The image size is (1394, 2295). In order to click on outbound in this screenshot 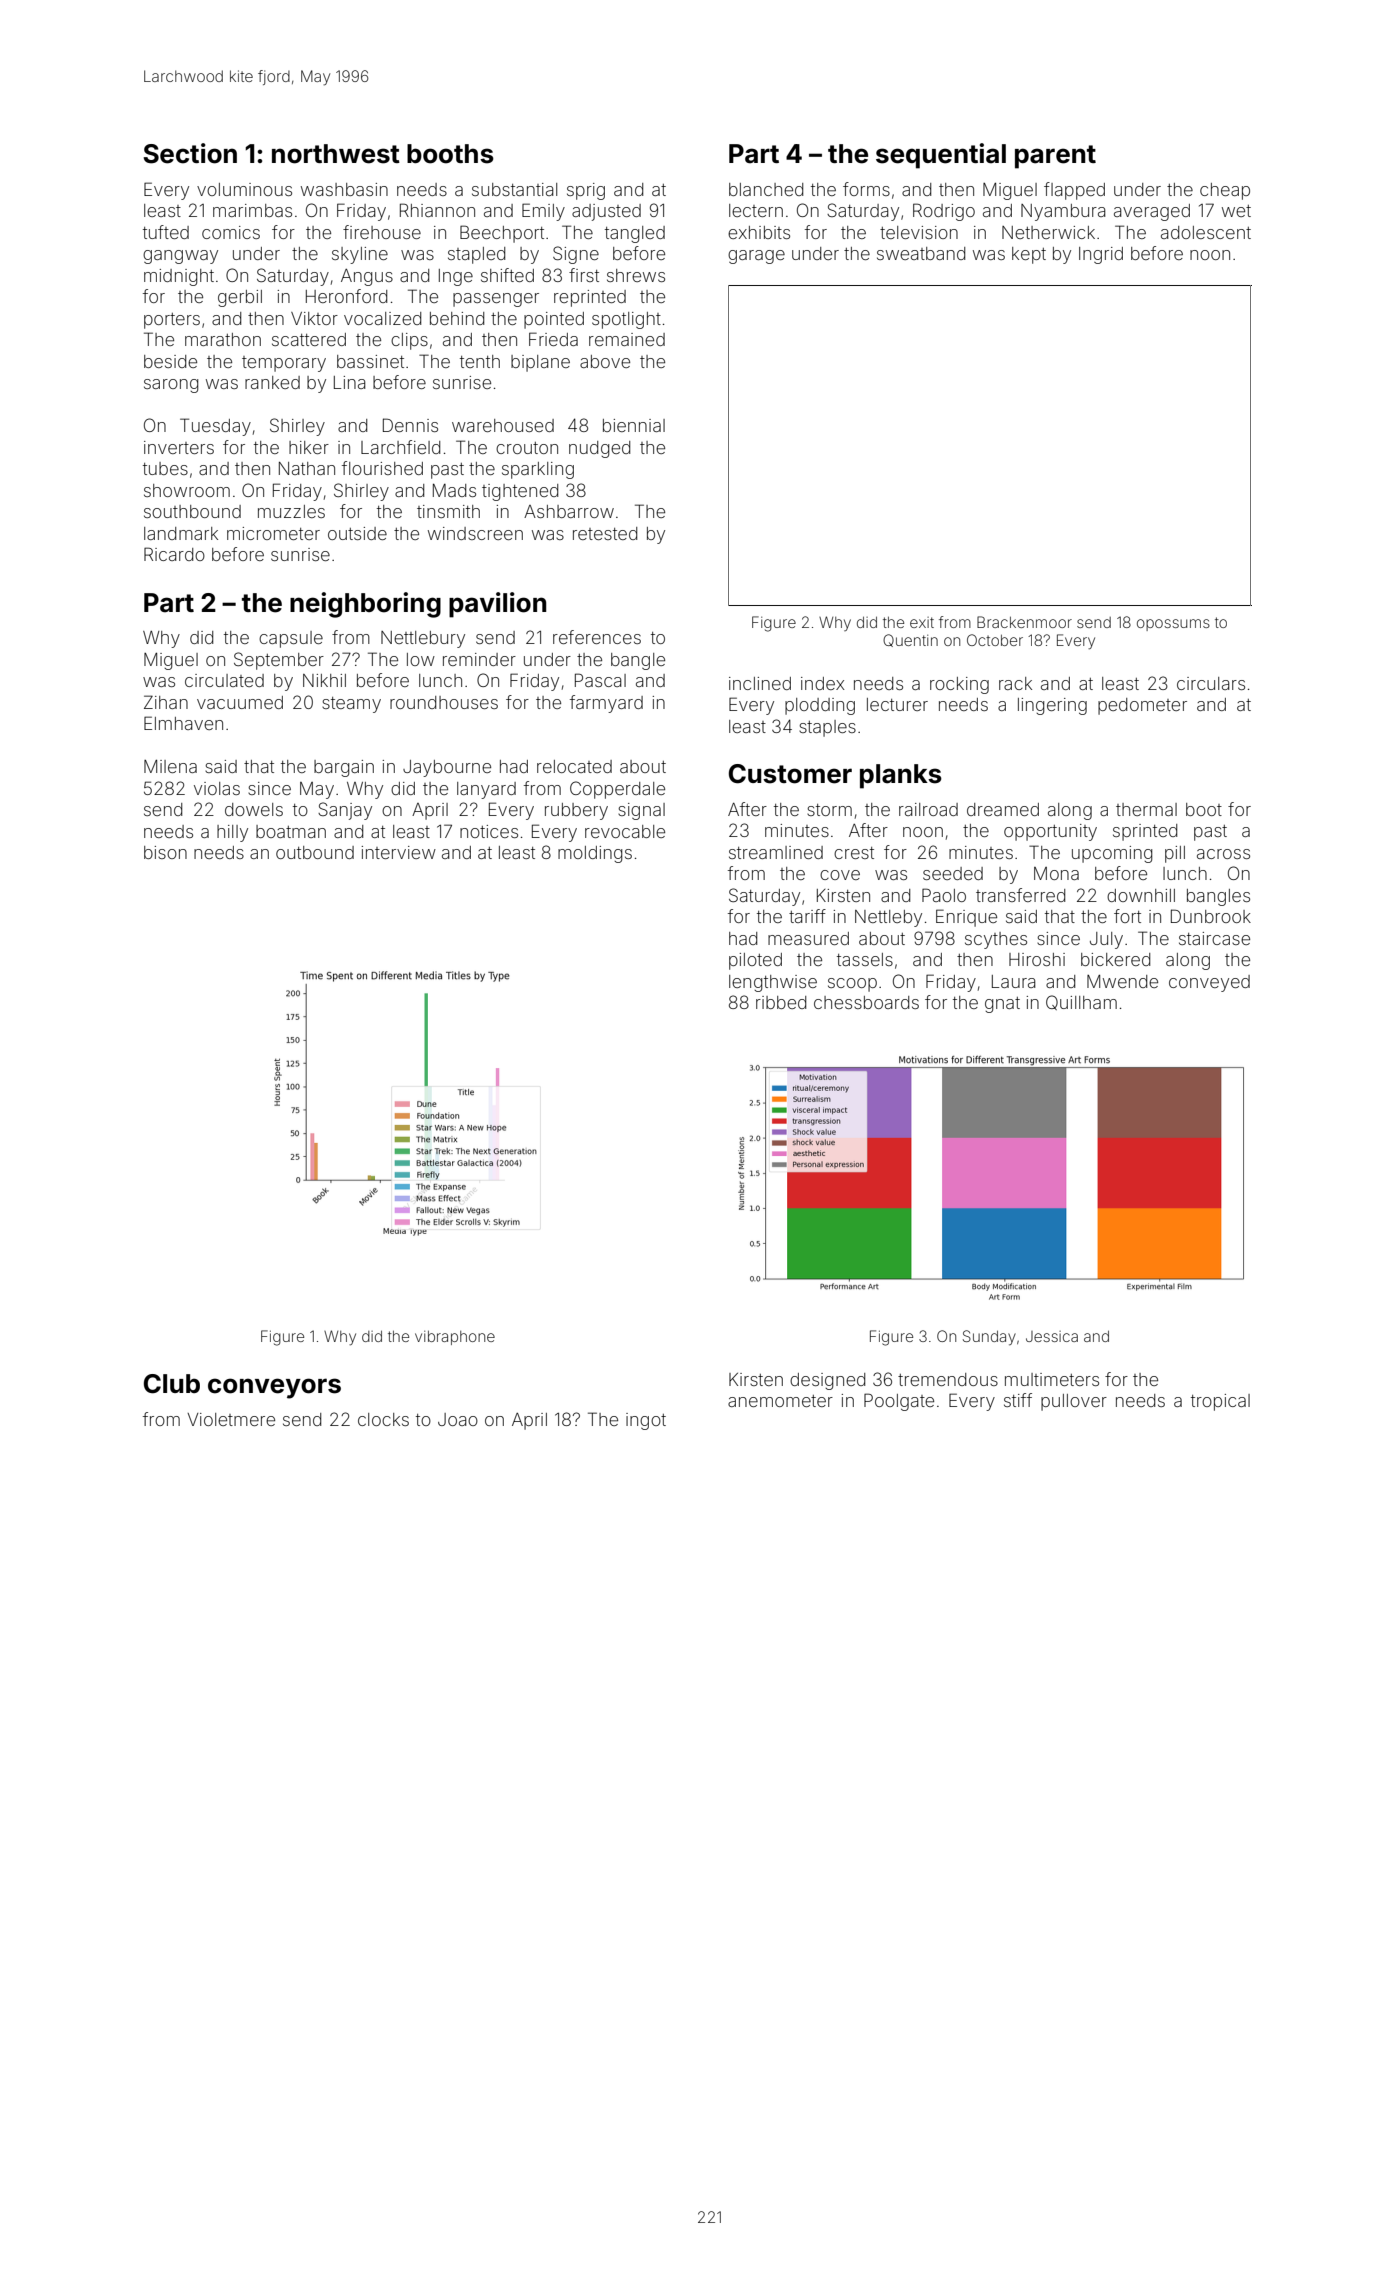, I will do `click(315, 852)`.
